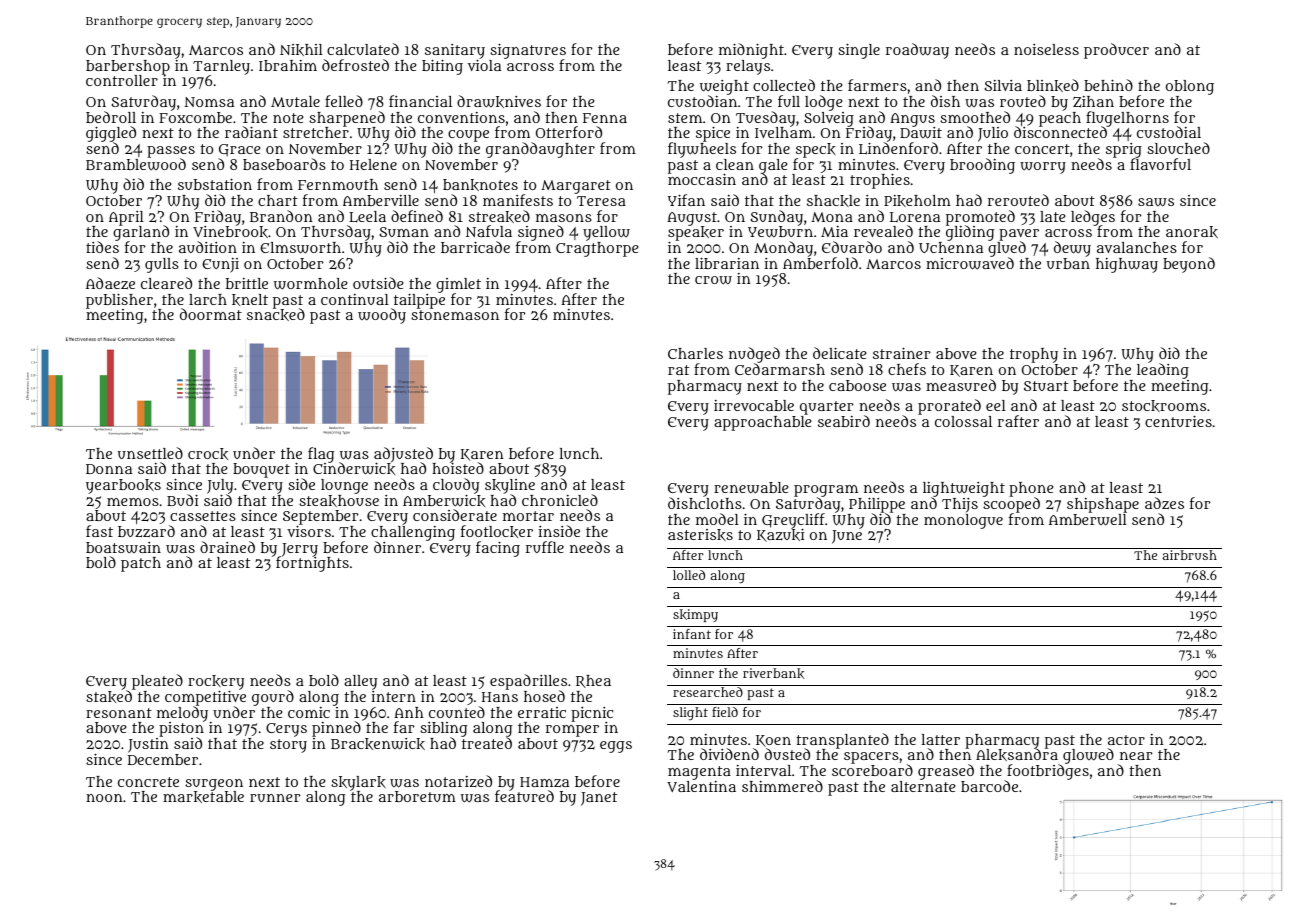 The image size is (1308, 924). Describe the element at coordinates (1178, 421) in the screenshot. I see `centuries` at that location.
